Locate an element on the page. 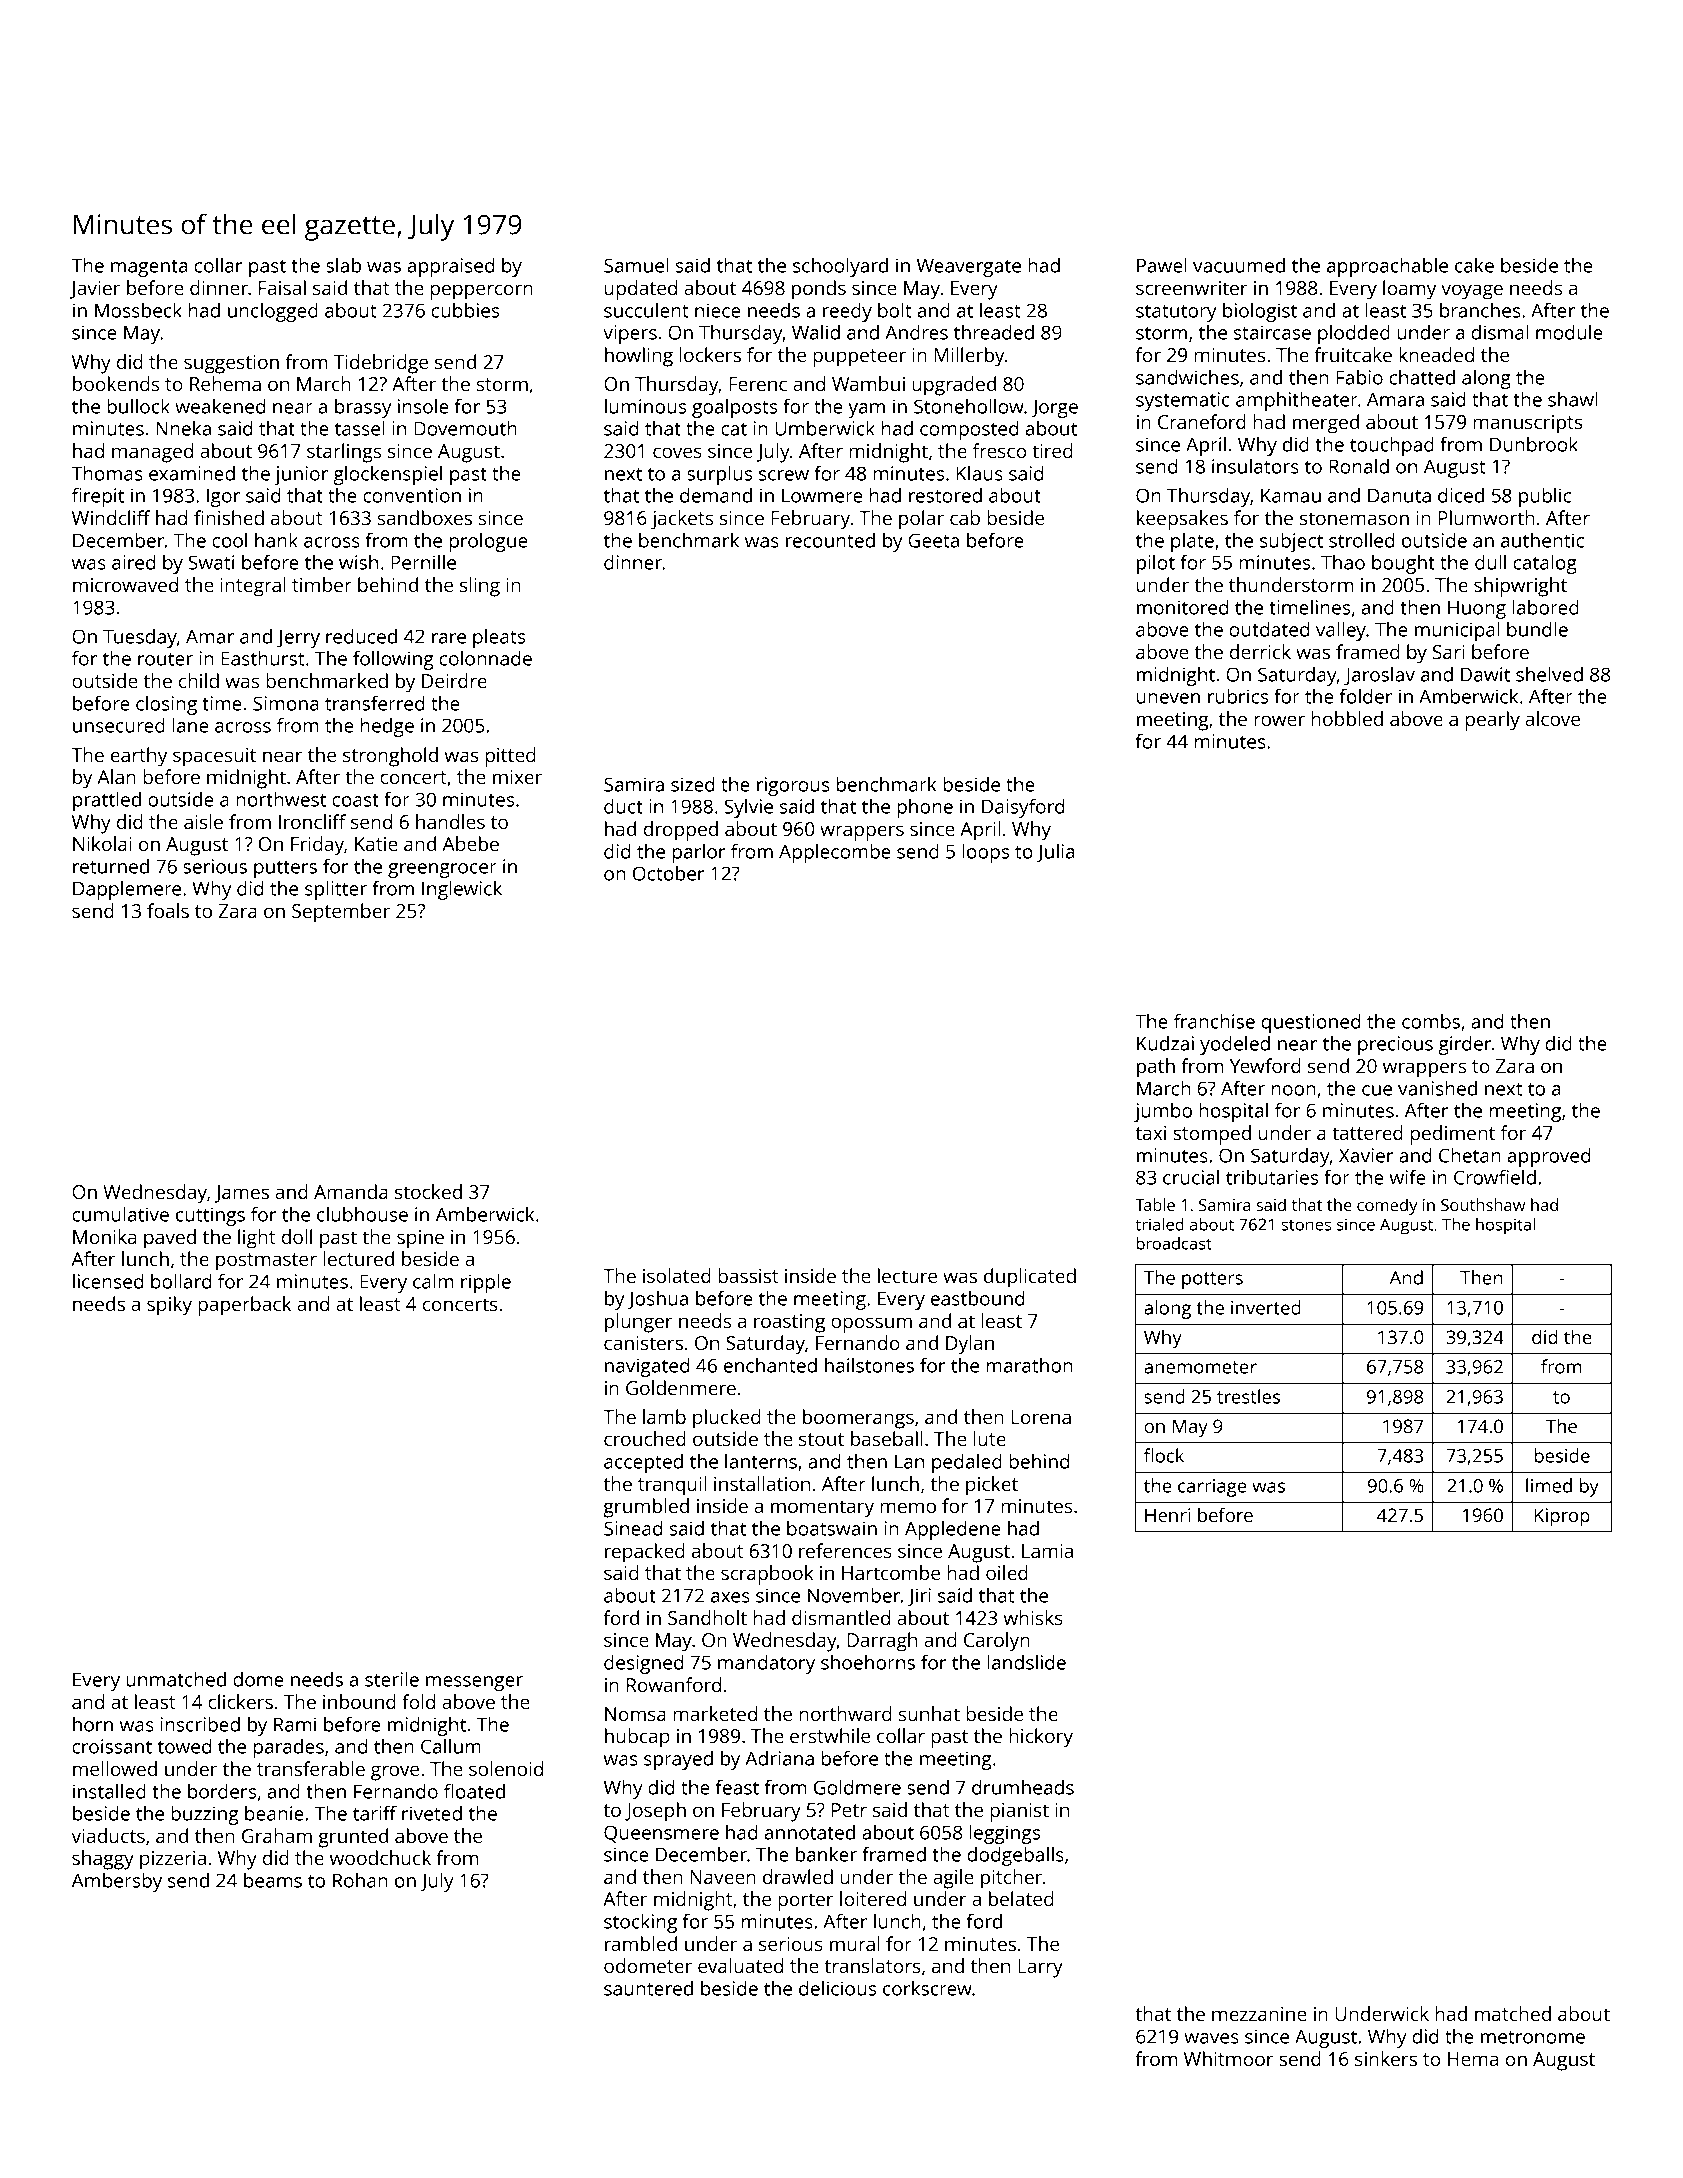 This document has height=2178, width=1683. splitter is located at coordinates (336, 890).
